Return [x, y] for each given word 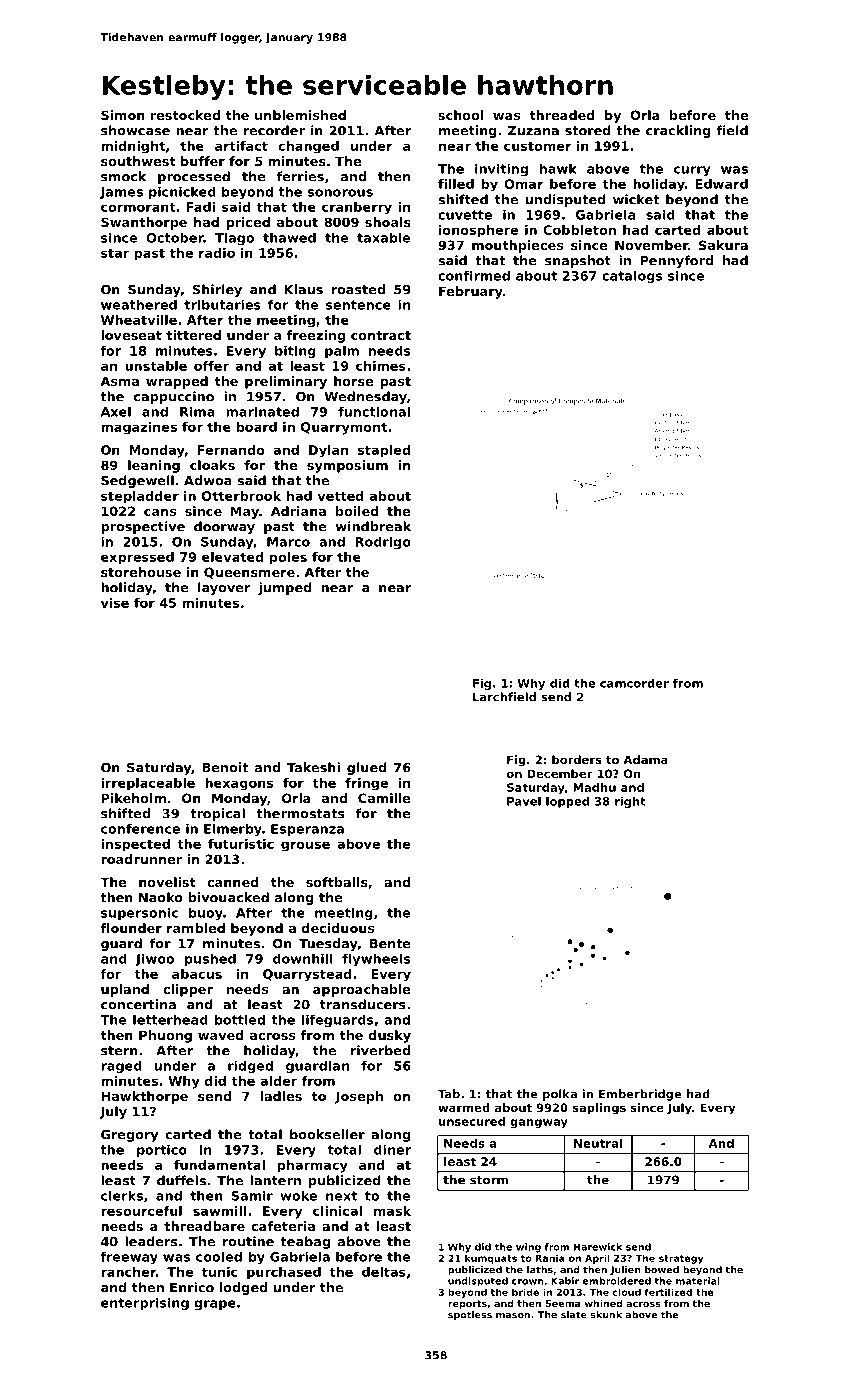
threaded [562, 115]
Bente [390, 944]
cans [160, 512]
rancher [128, 1272]
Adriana [298, 511]
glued [367, 768]
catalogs [632, 276]
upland [125, 990]
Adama [645, 759]
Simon [123, 115]
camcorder [634, 683]
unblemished [300, 115]
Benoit [225, 767]
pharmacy [313, 1166]
